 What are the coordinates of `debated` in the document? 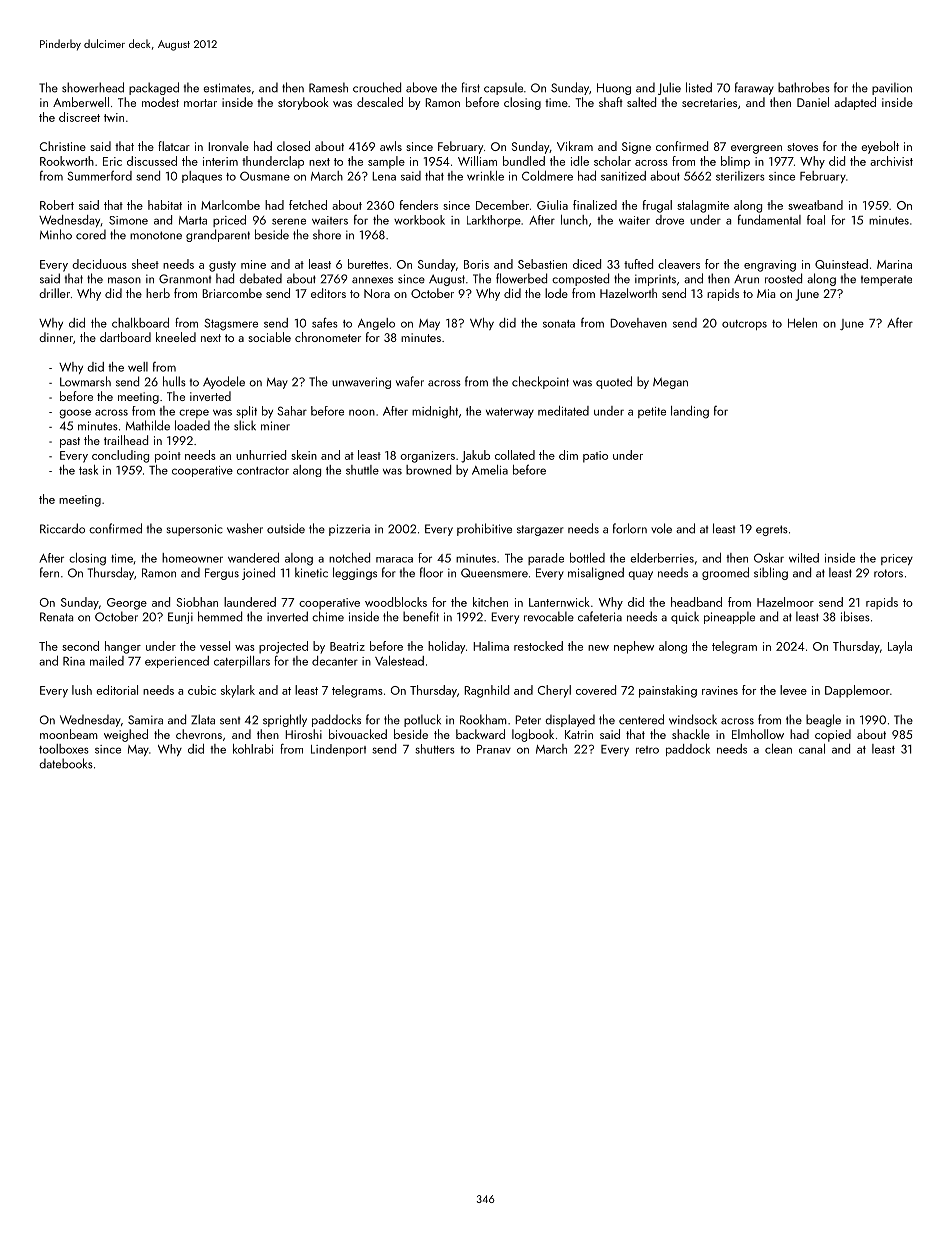 It's located at (260, 278).
